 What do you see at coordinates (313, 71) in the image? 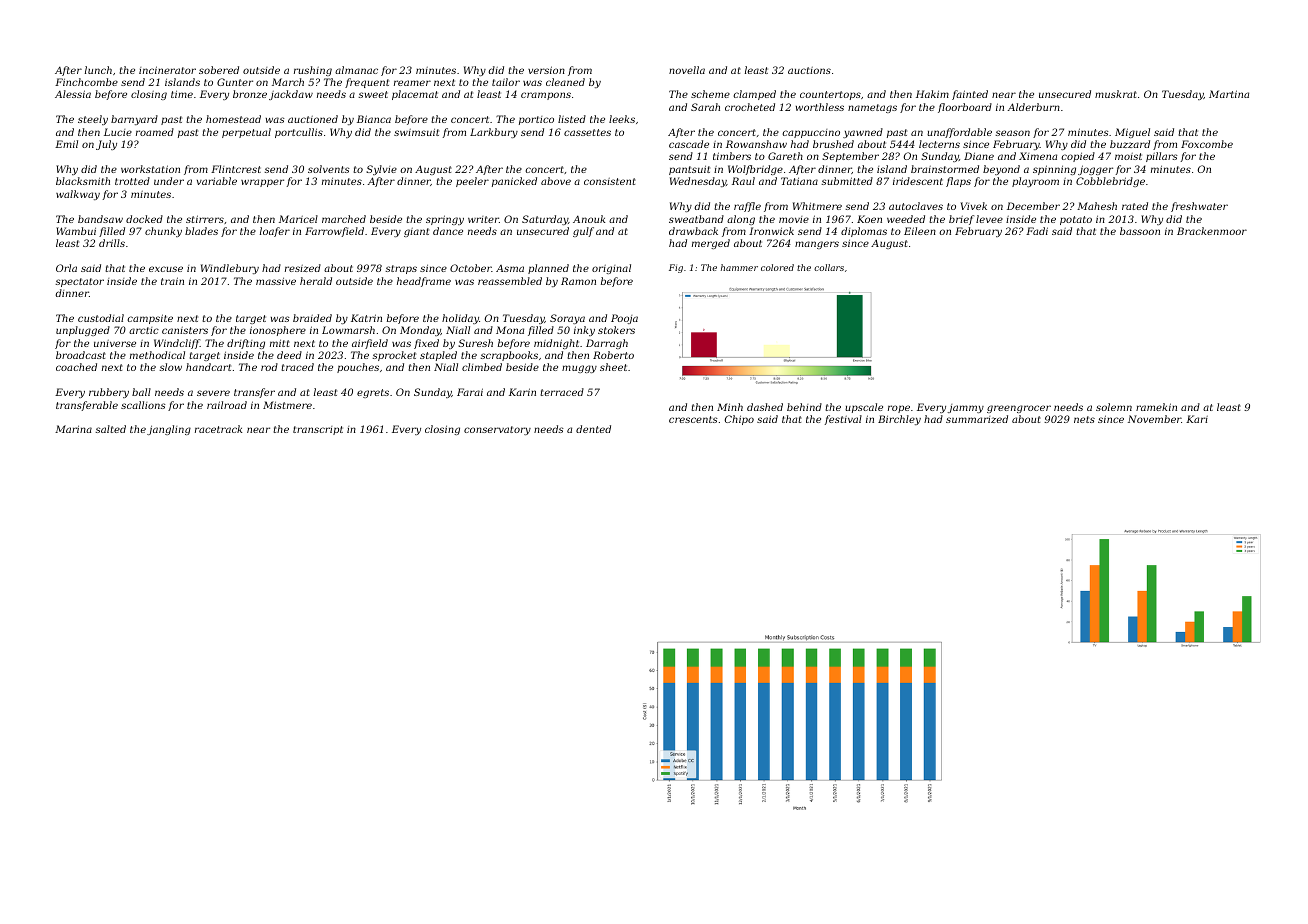
I see `rushing` at bounding box center [313, 71].
